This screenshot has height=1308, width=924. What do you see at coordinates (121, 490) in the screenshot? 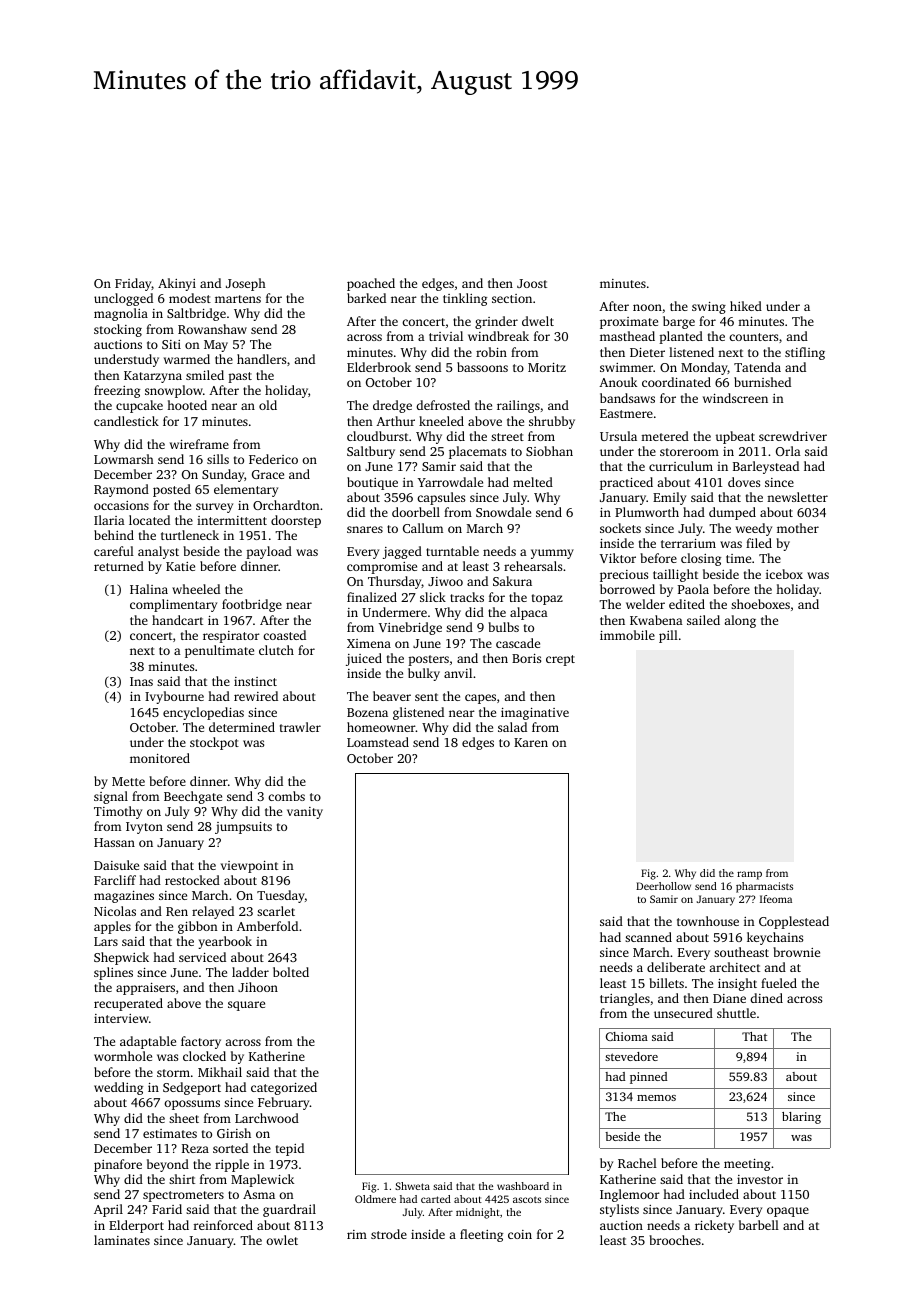
I see `Raymond` at bounding box center [121, 490].
